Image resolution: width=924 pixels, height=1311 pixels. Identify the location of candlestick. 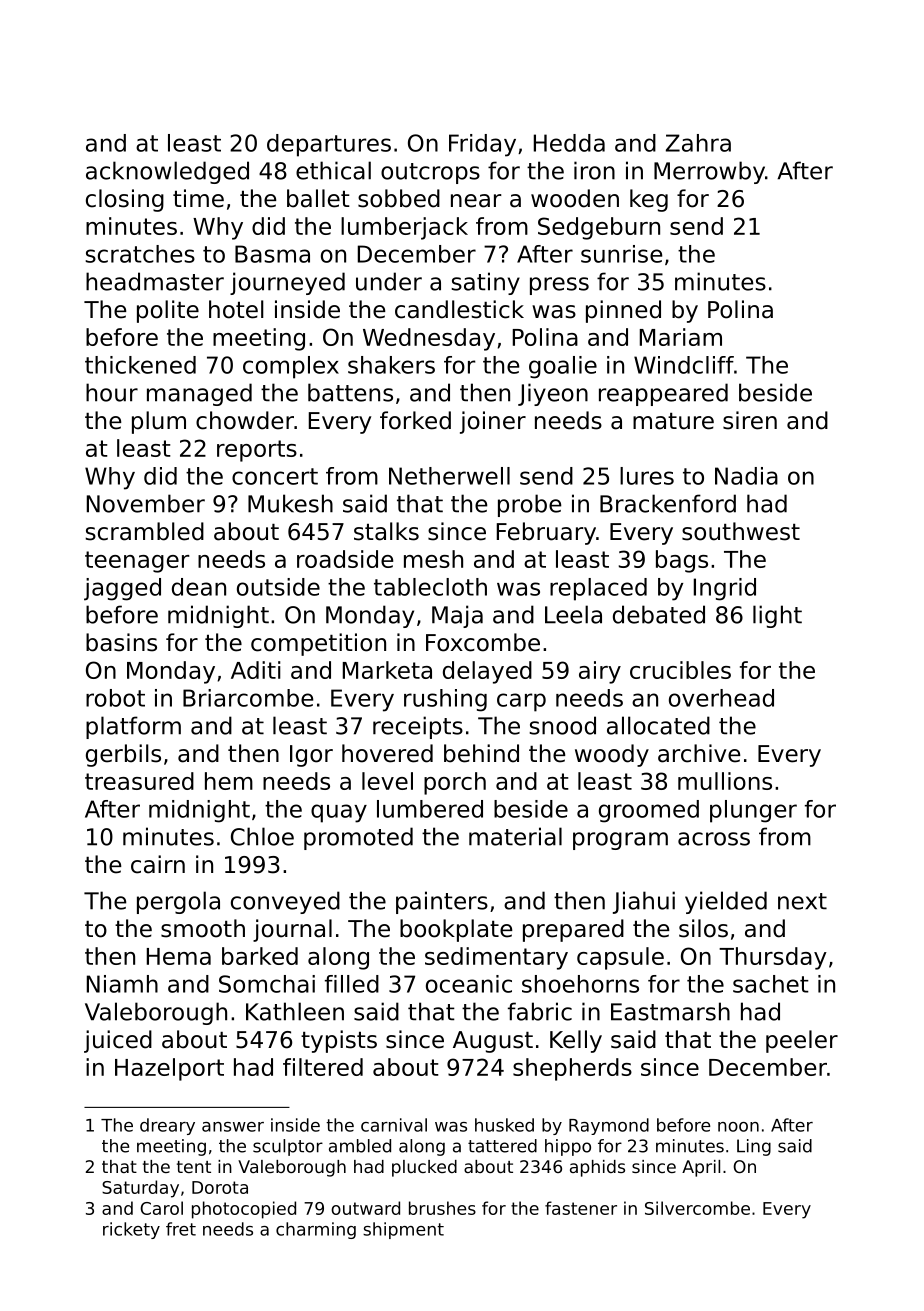
(459, 309).
